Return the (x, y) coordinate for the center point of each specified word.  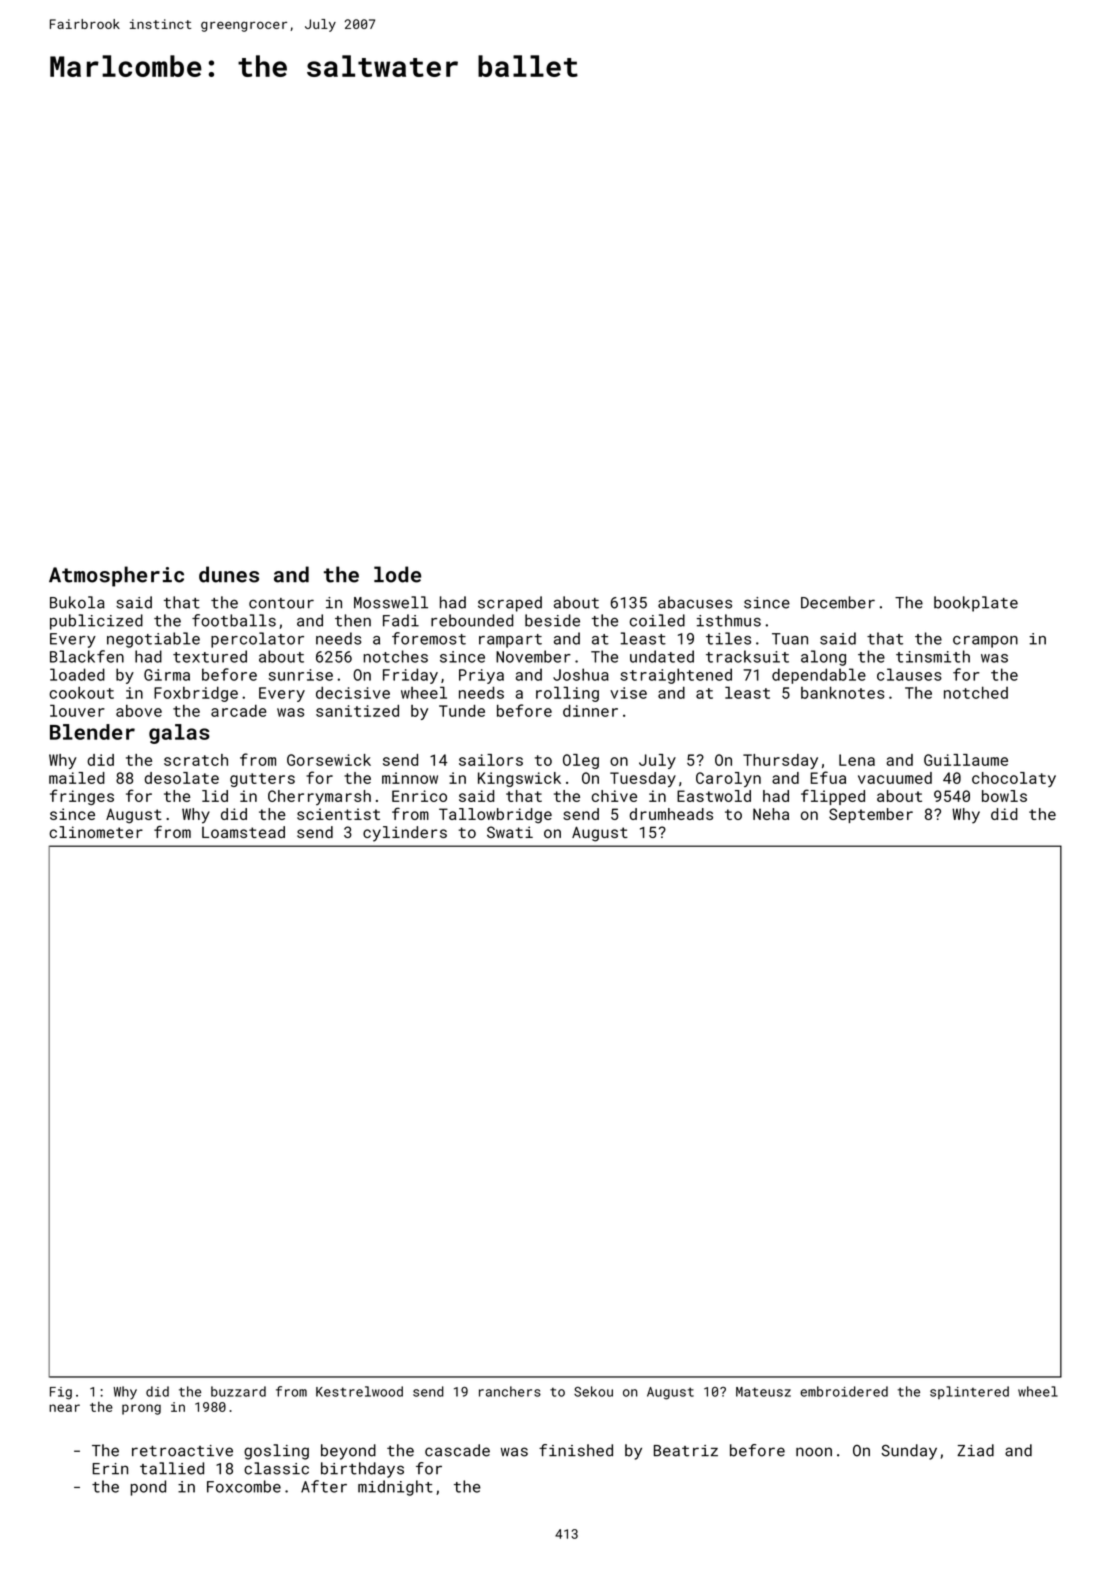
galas (179, 734)
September (871, 815)
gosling (276, 1452)
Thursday (780, 761)
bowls (1004, 796)
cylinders (405, 834)
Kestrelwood (359, 1391)
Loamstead (243, 832)
